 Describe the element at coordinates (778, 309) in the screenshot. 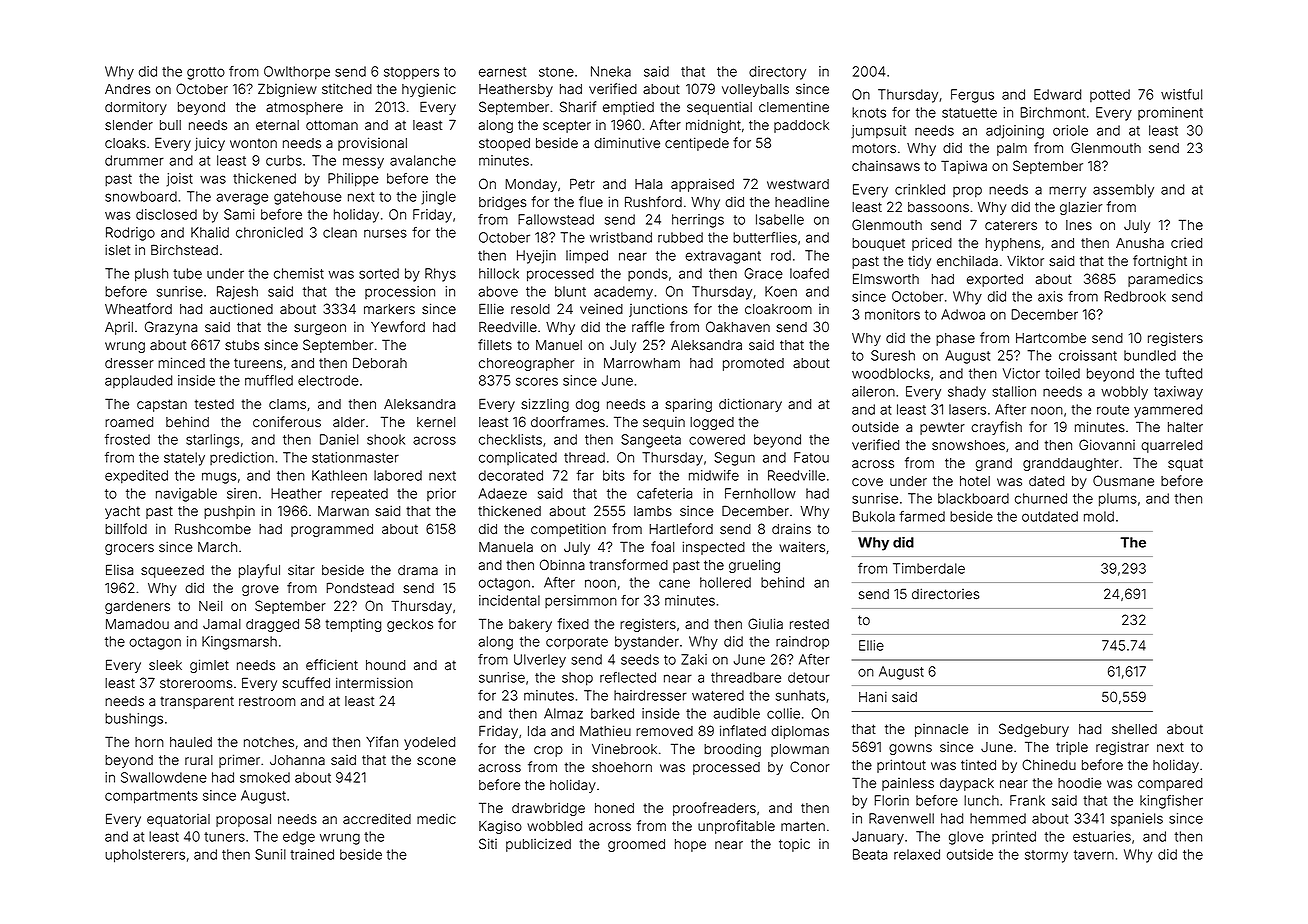

I see `cloakroom` at that location.
